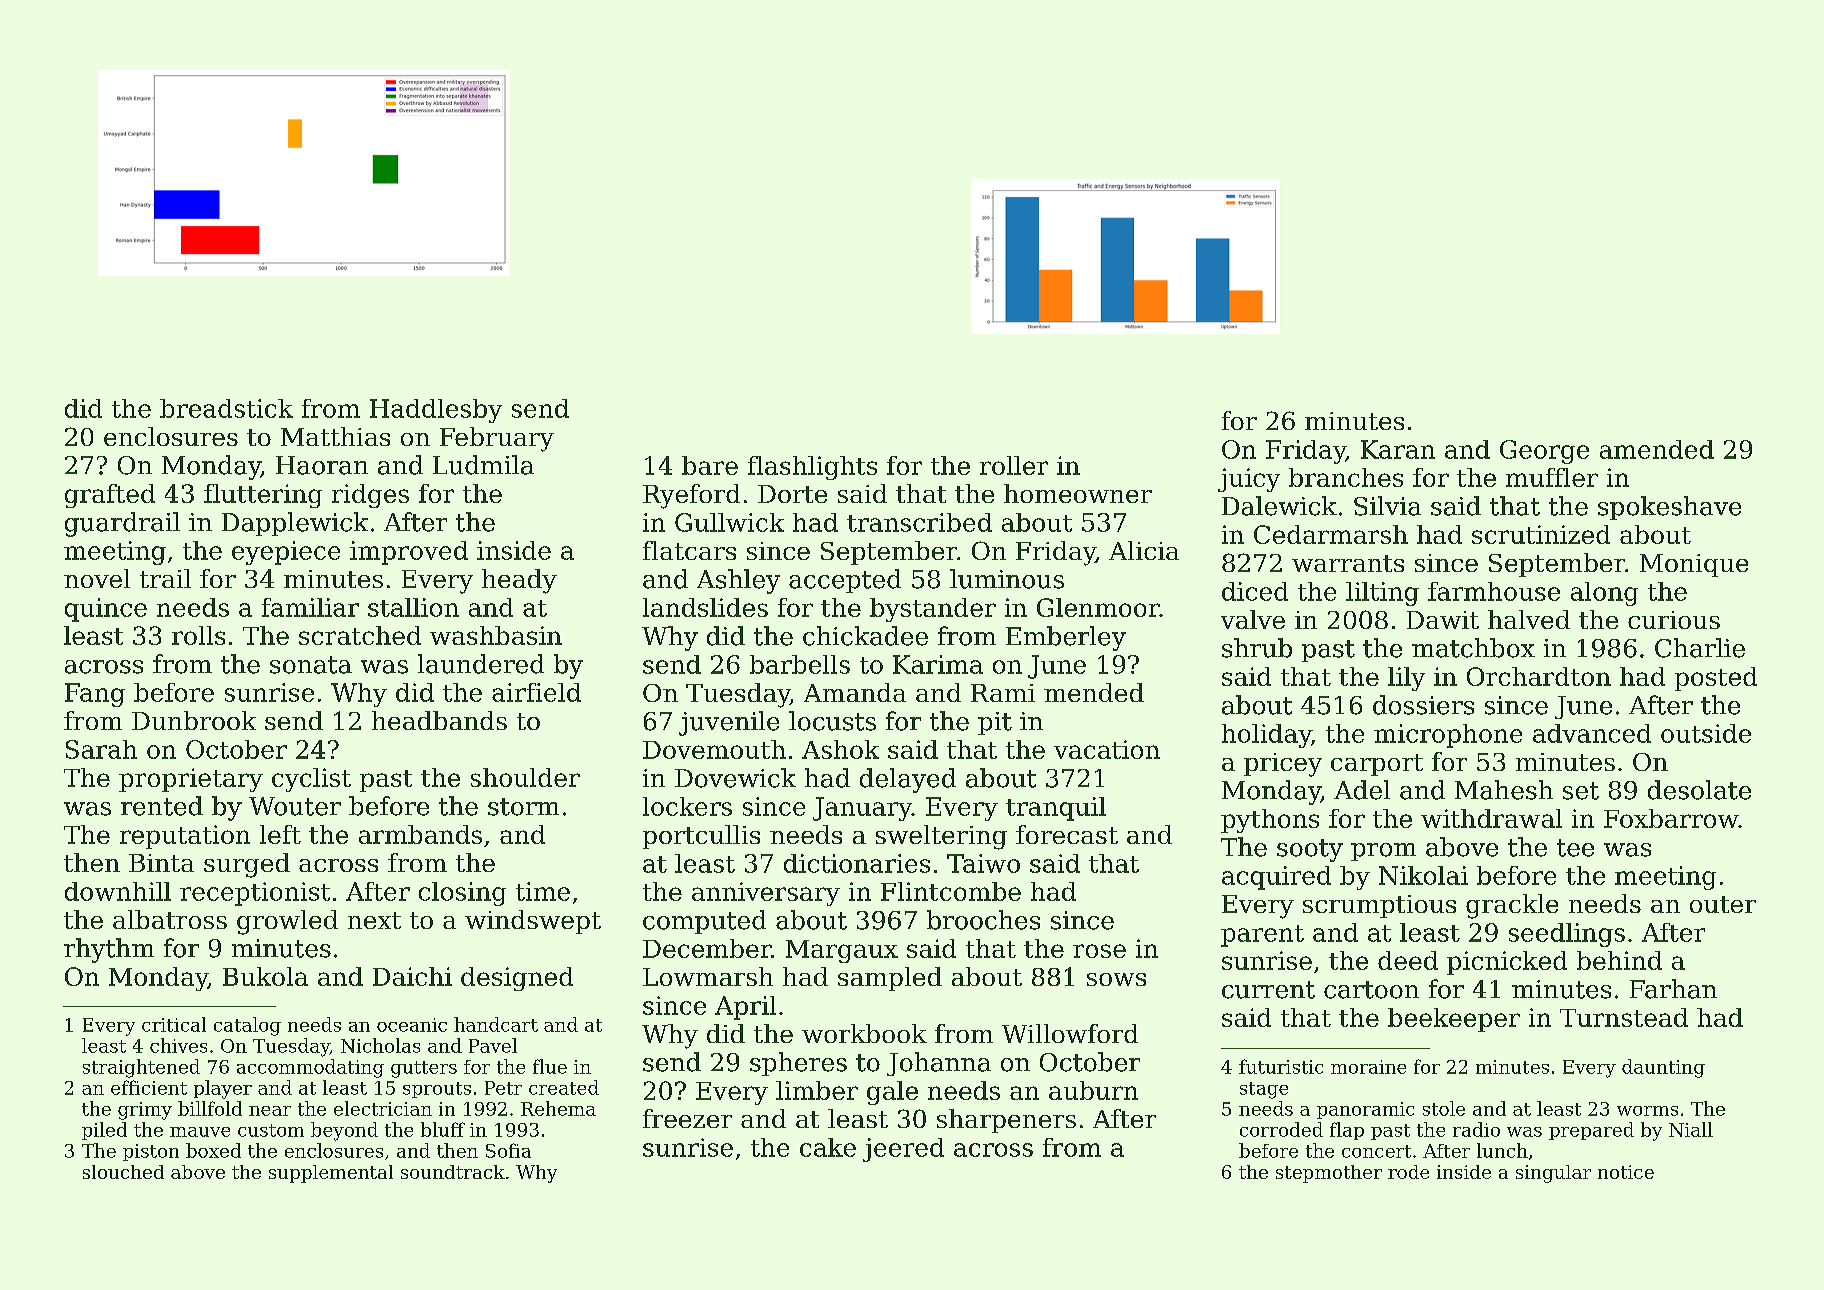 The image size is (1824, 1290). I want to click on carport, so click(1377, 765).
